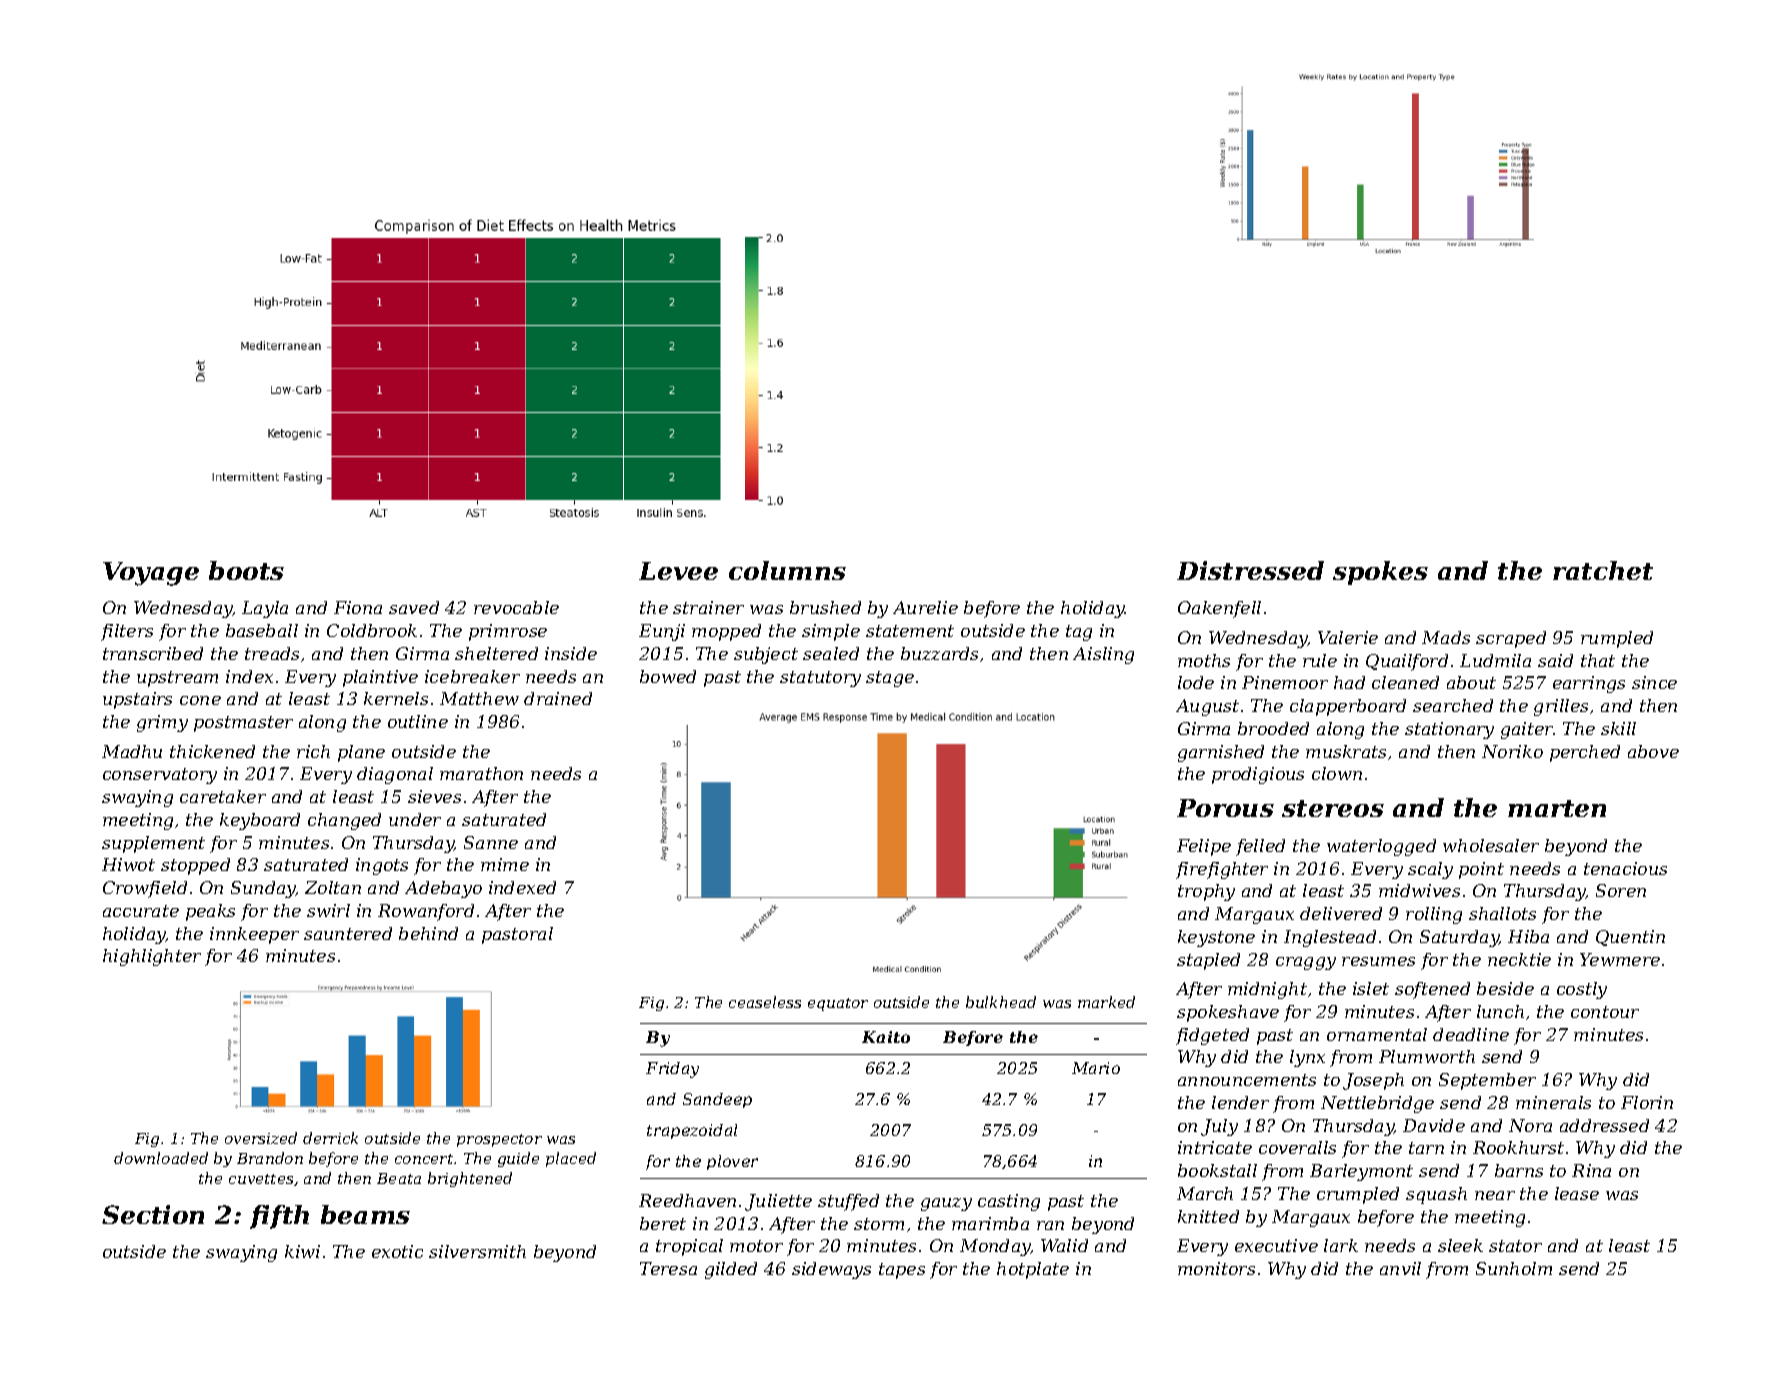 The image size is (1787, 1381). What do you see at coordinates (151, 574) in the screenshot?
I see `Voyage` at bounding box center [151, 574].
